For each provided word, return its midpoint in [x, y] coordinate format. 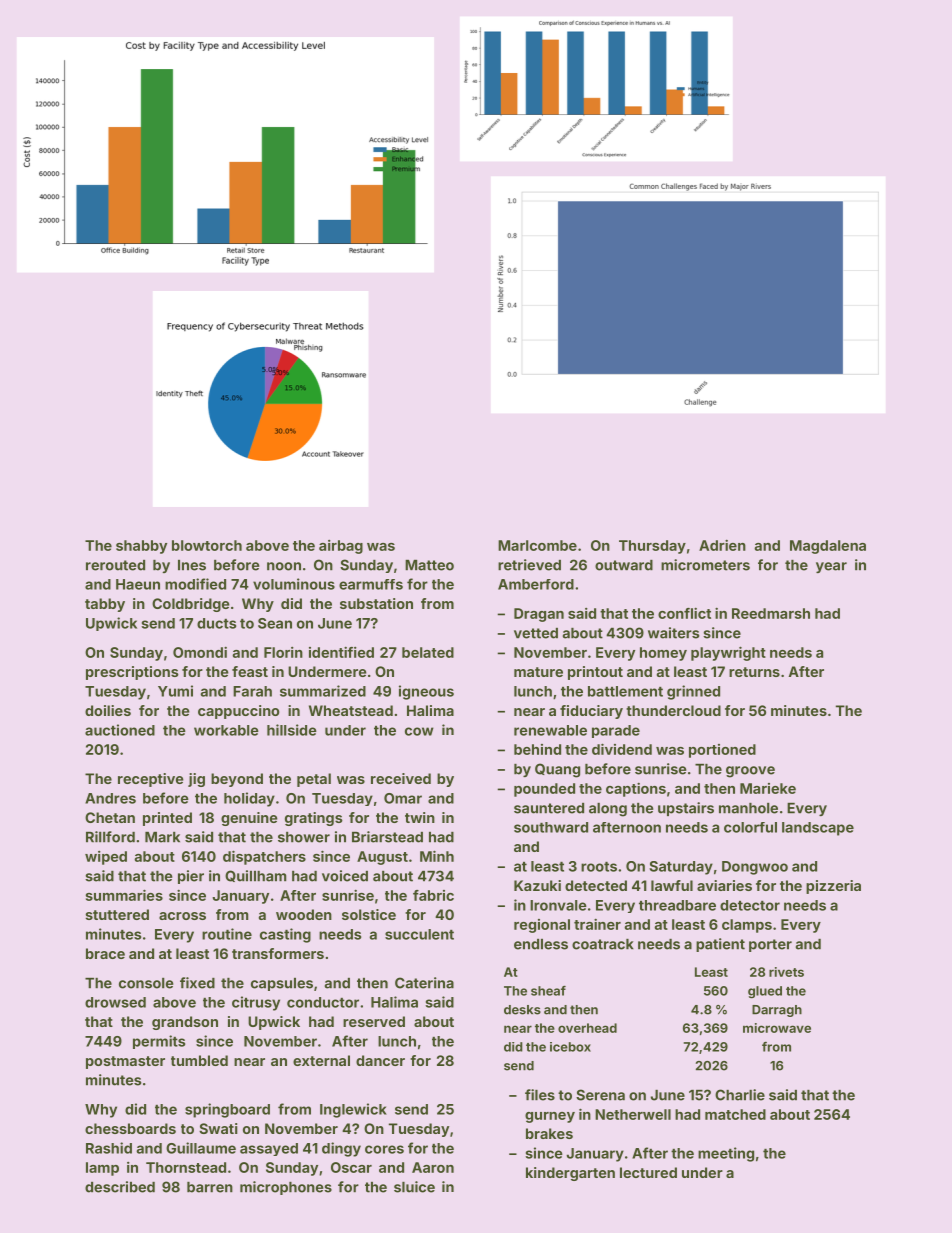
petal [314, 780]
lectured [648, 1172]
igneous [426, 692]
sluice [414, 1187]
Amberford [536, 584]
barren [210, 1187]
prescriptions [132, 673]
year [831, 567]
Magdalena [828, 547]
